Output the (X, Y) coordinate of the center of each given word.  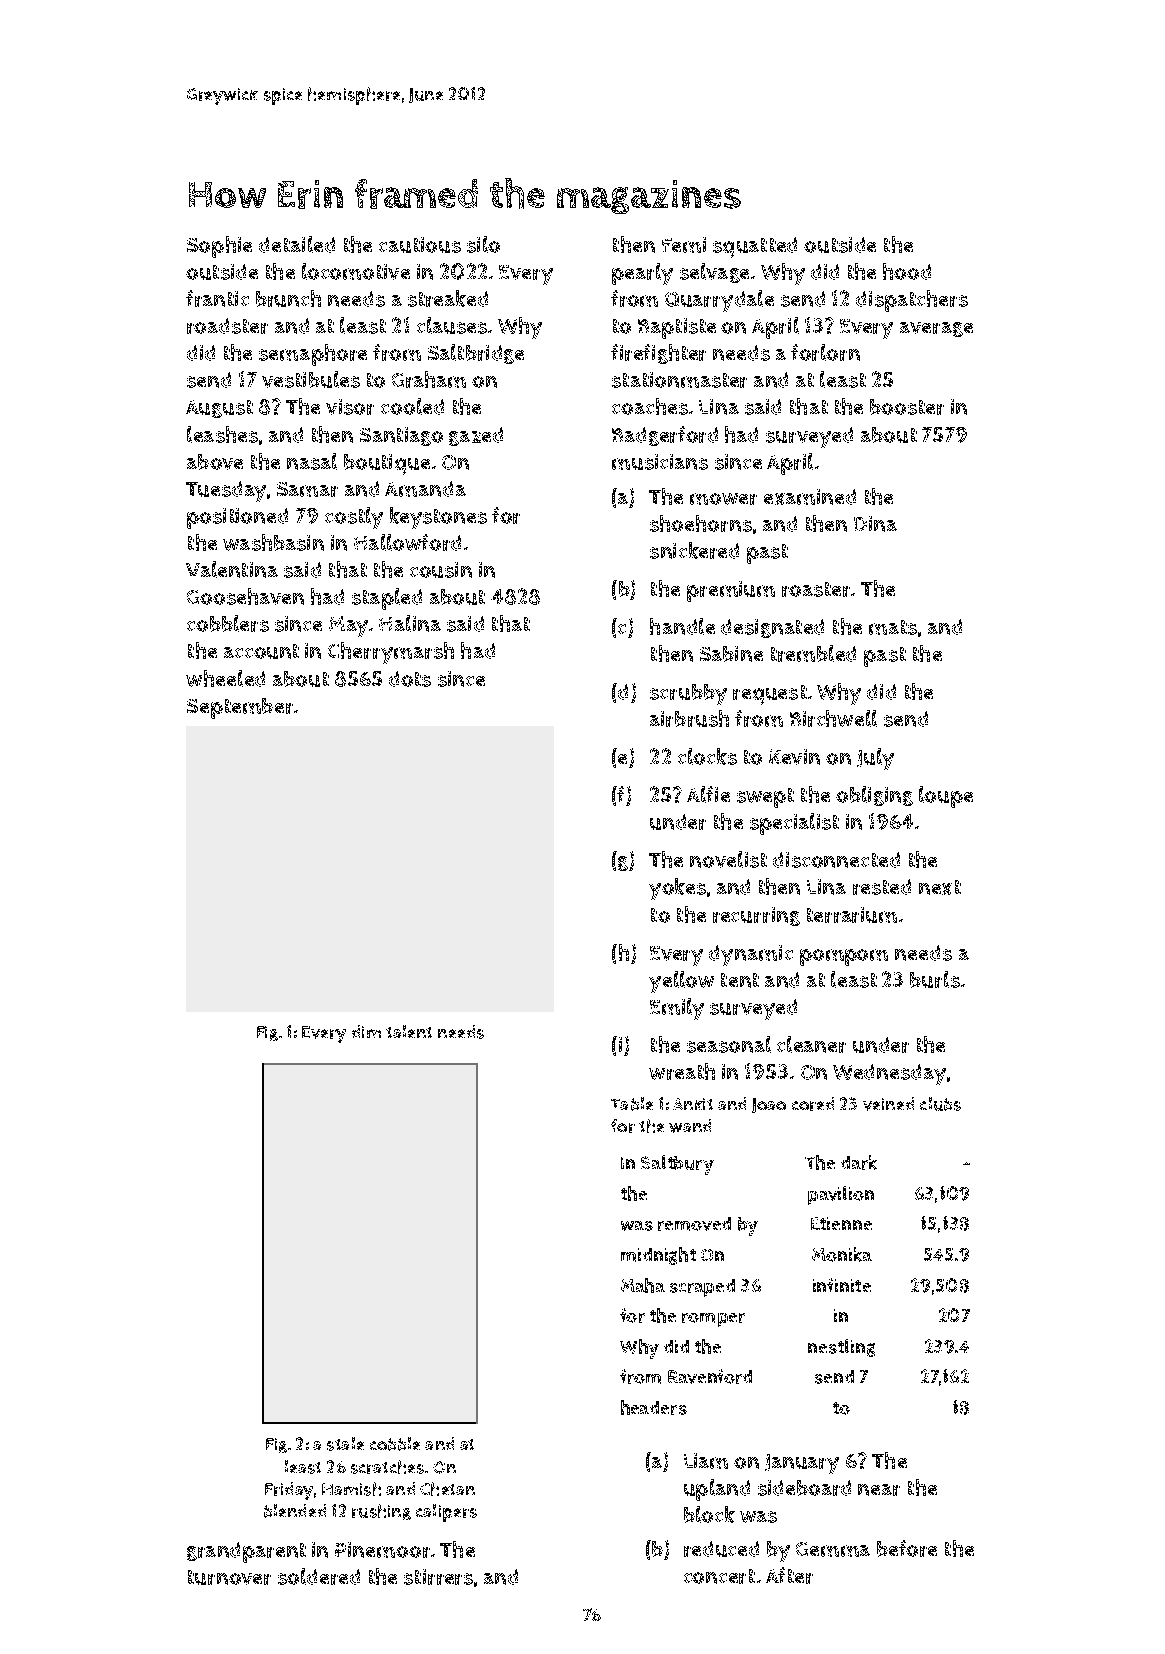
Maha (643, 1285)
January (802, 1464)
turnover (229, 1577)
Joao (769, 1105)
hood (907, 271)
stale (345, 1444)
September (240, 708)
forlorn (825, 352)
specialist (794, 824)
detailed (297, 244)
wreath (682, 1071)
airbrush (689, 718)
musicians (660, 462)
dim (366, 1031)
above (215, 462)
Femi (684, 245)
